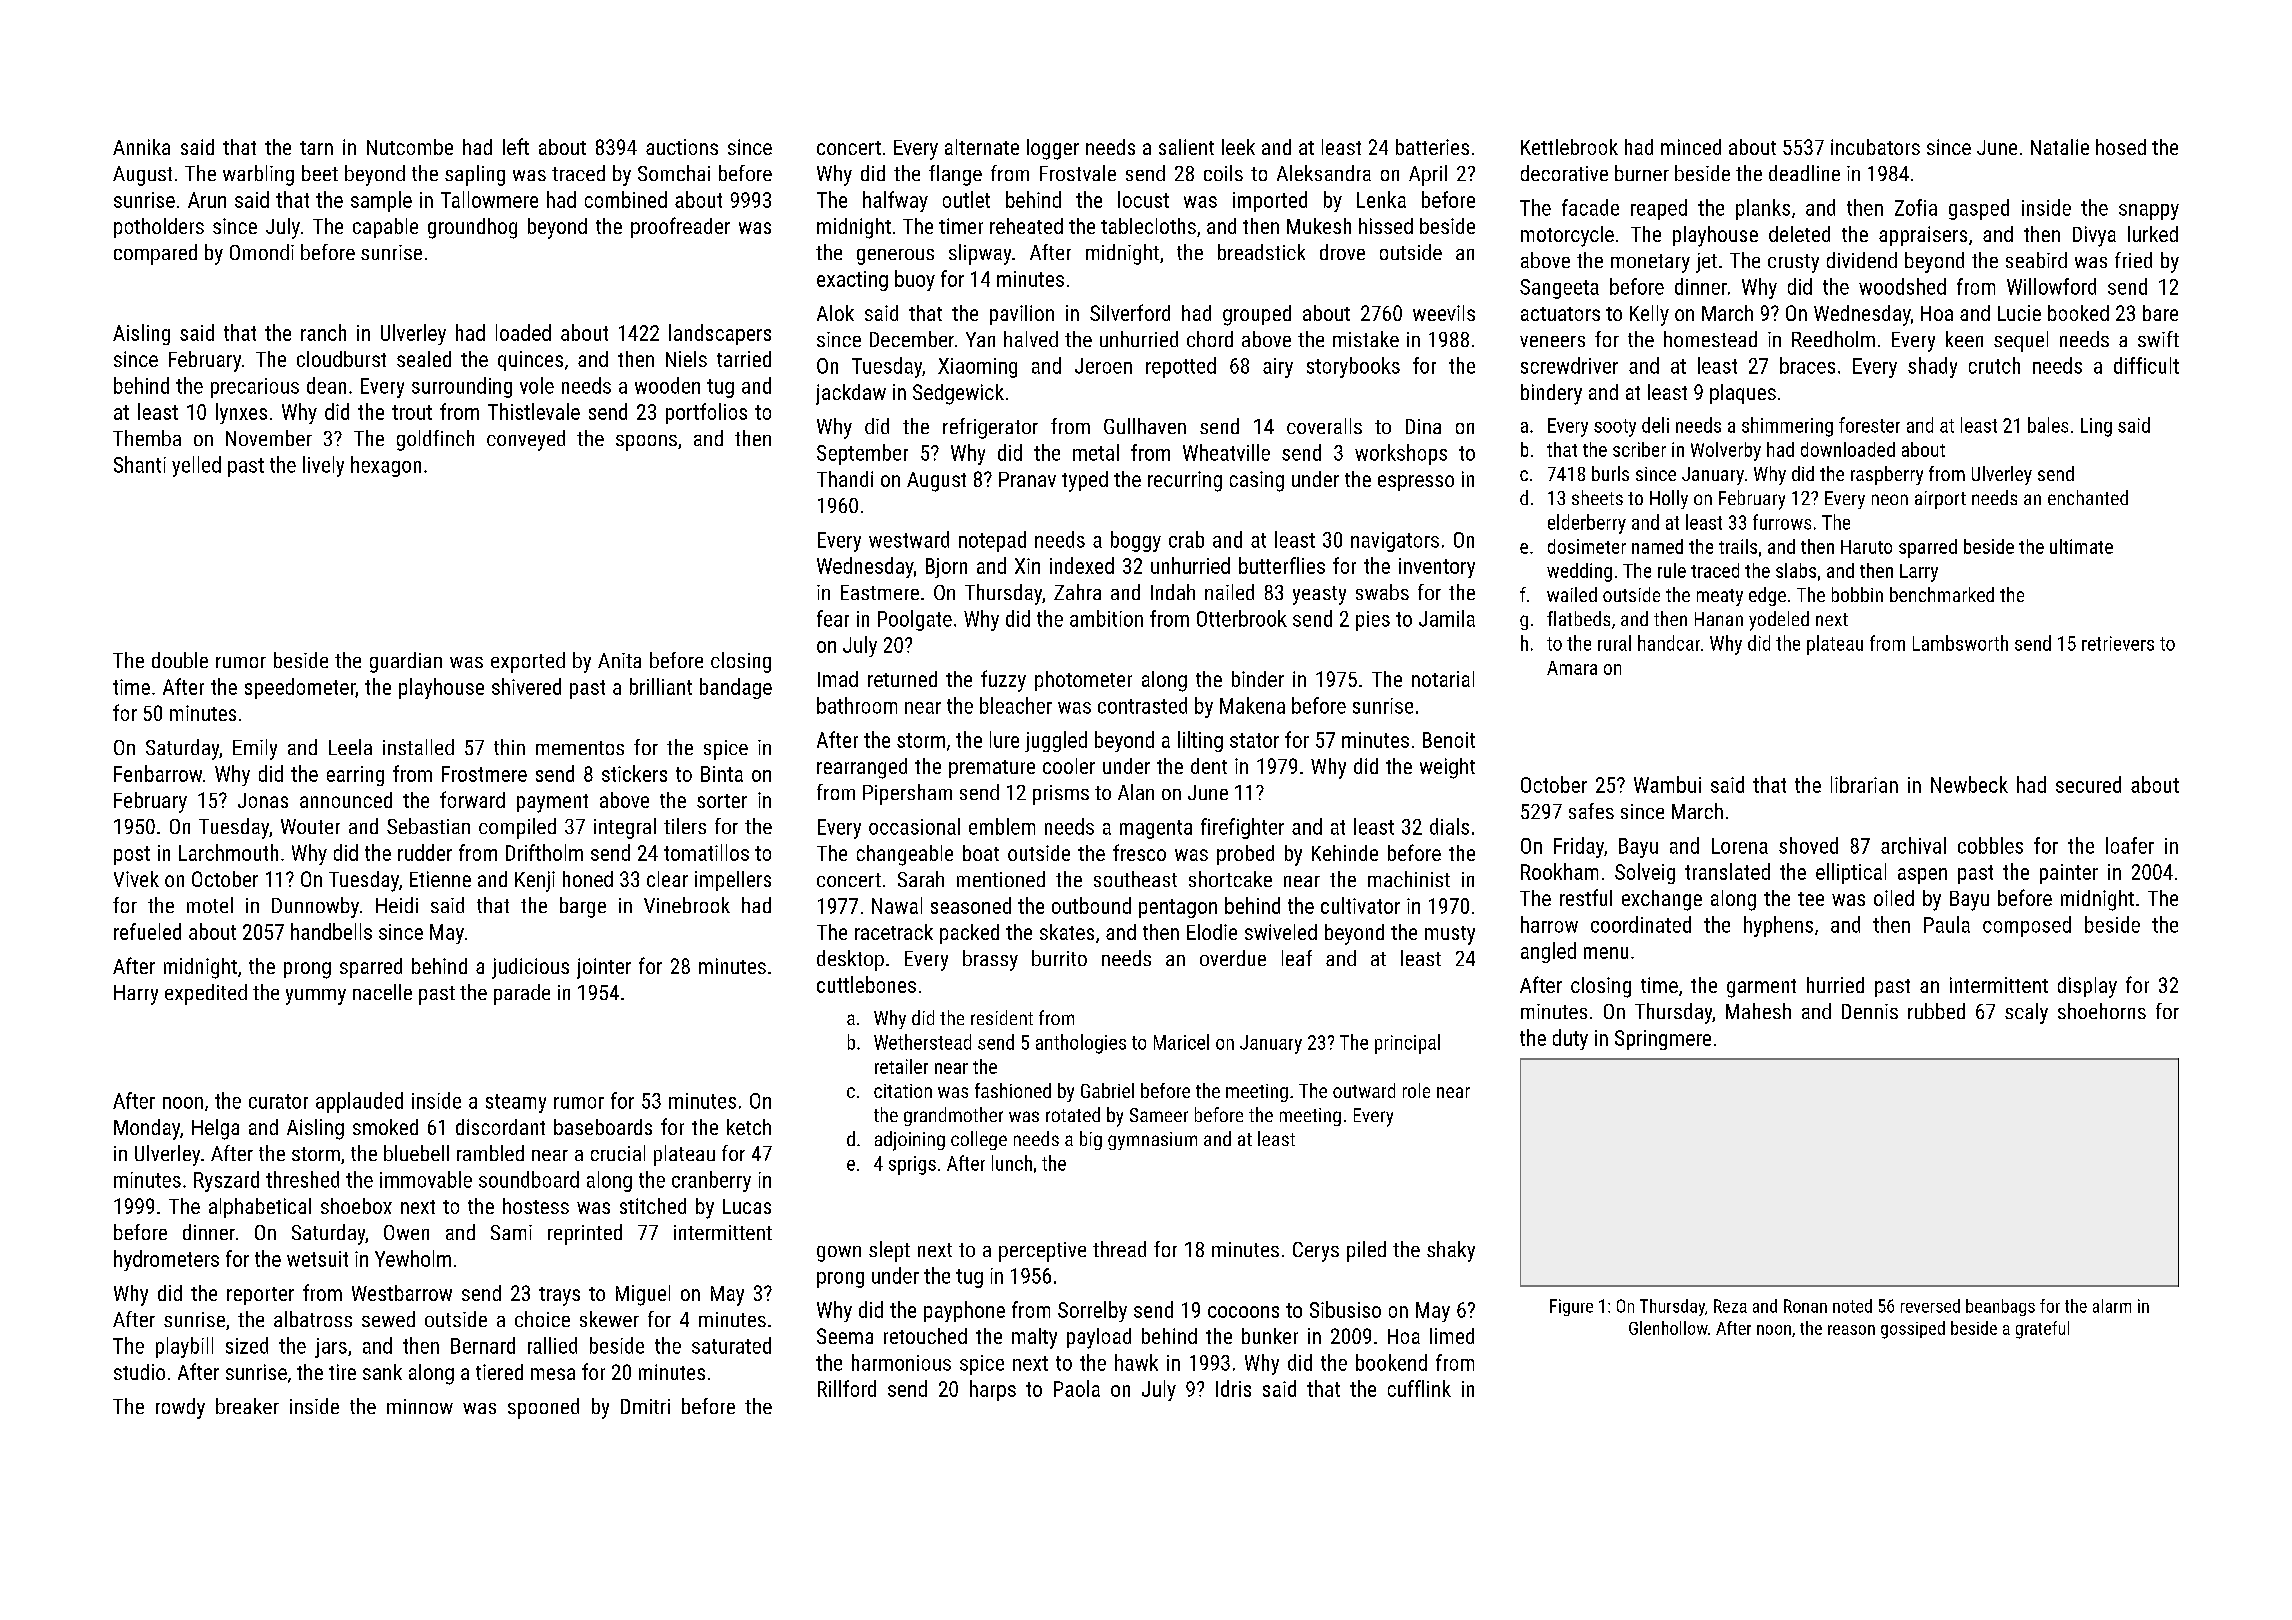 The width and height of the screenshot is (2292, 1620). Describe the element at coordinates (424, 359) in the screenshot. I see `sealed` at that location.
